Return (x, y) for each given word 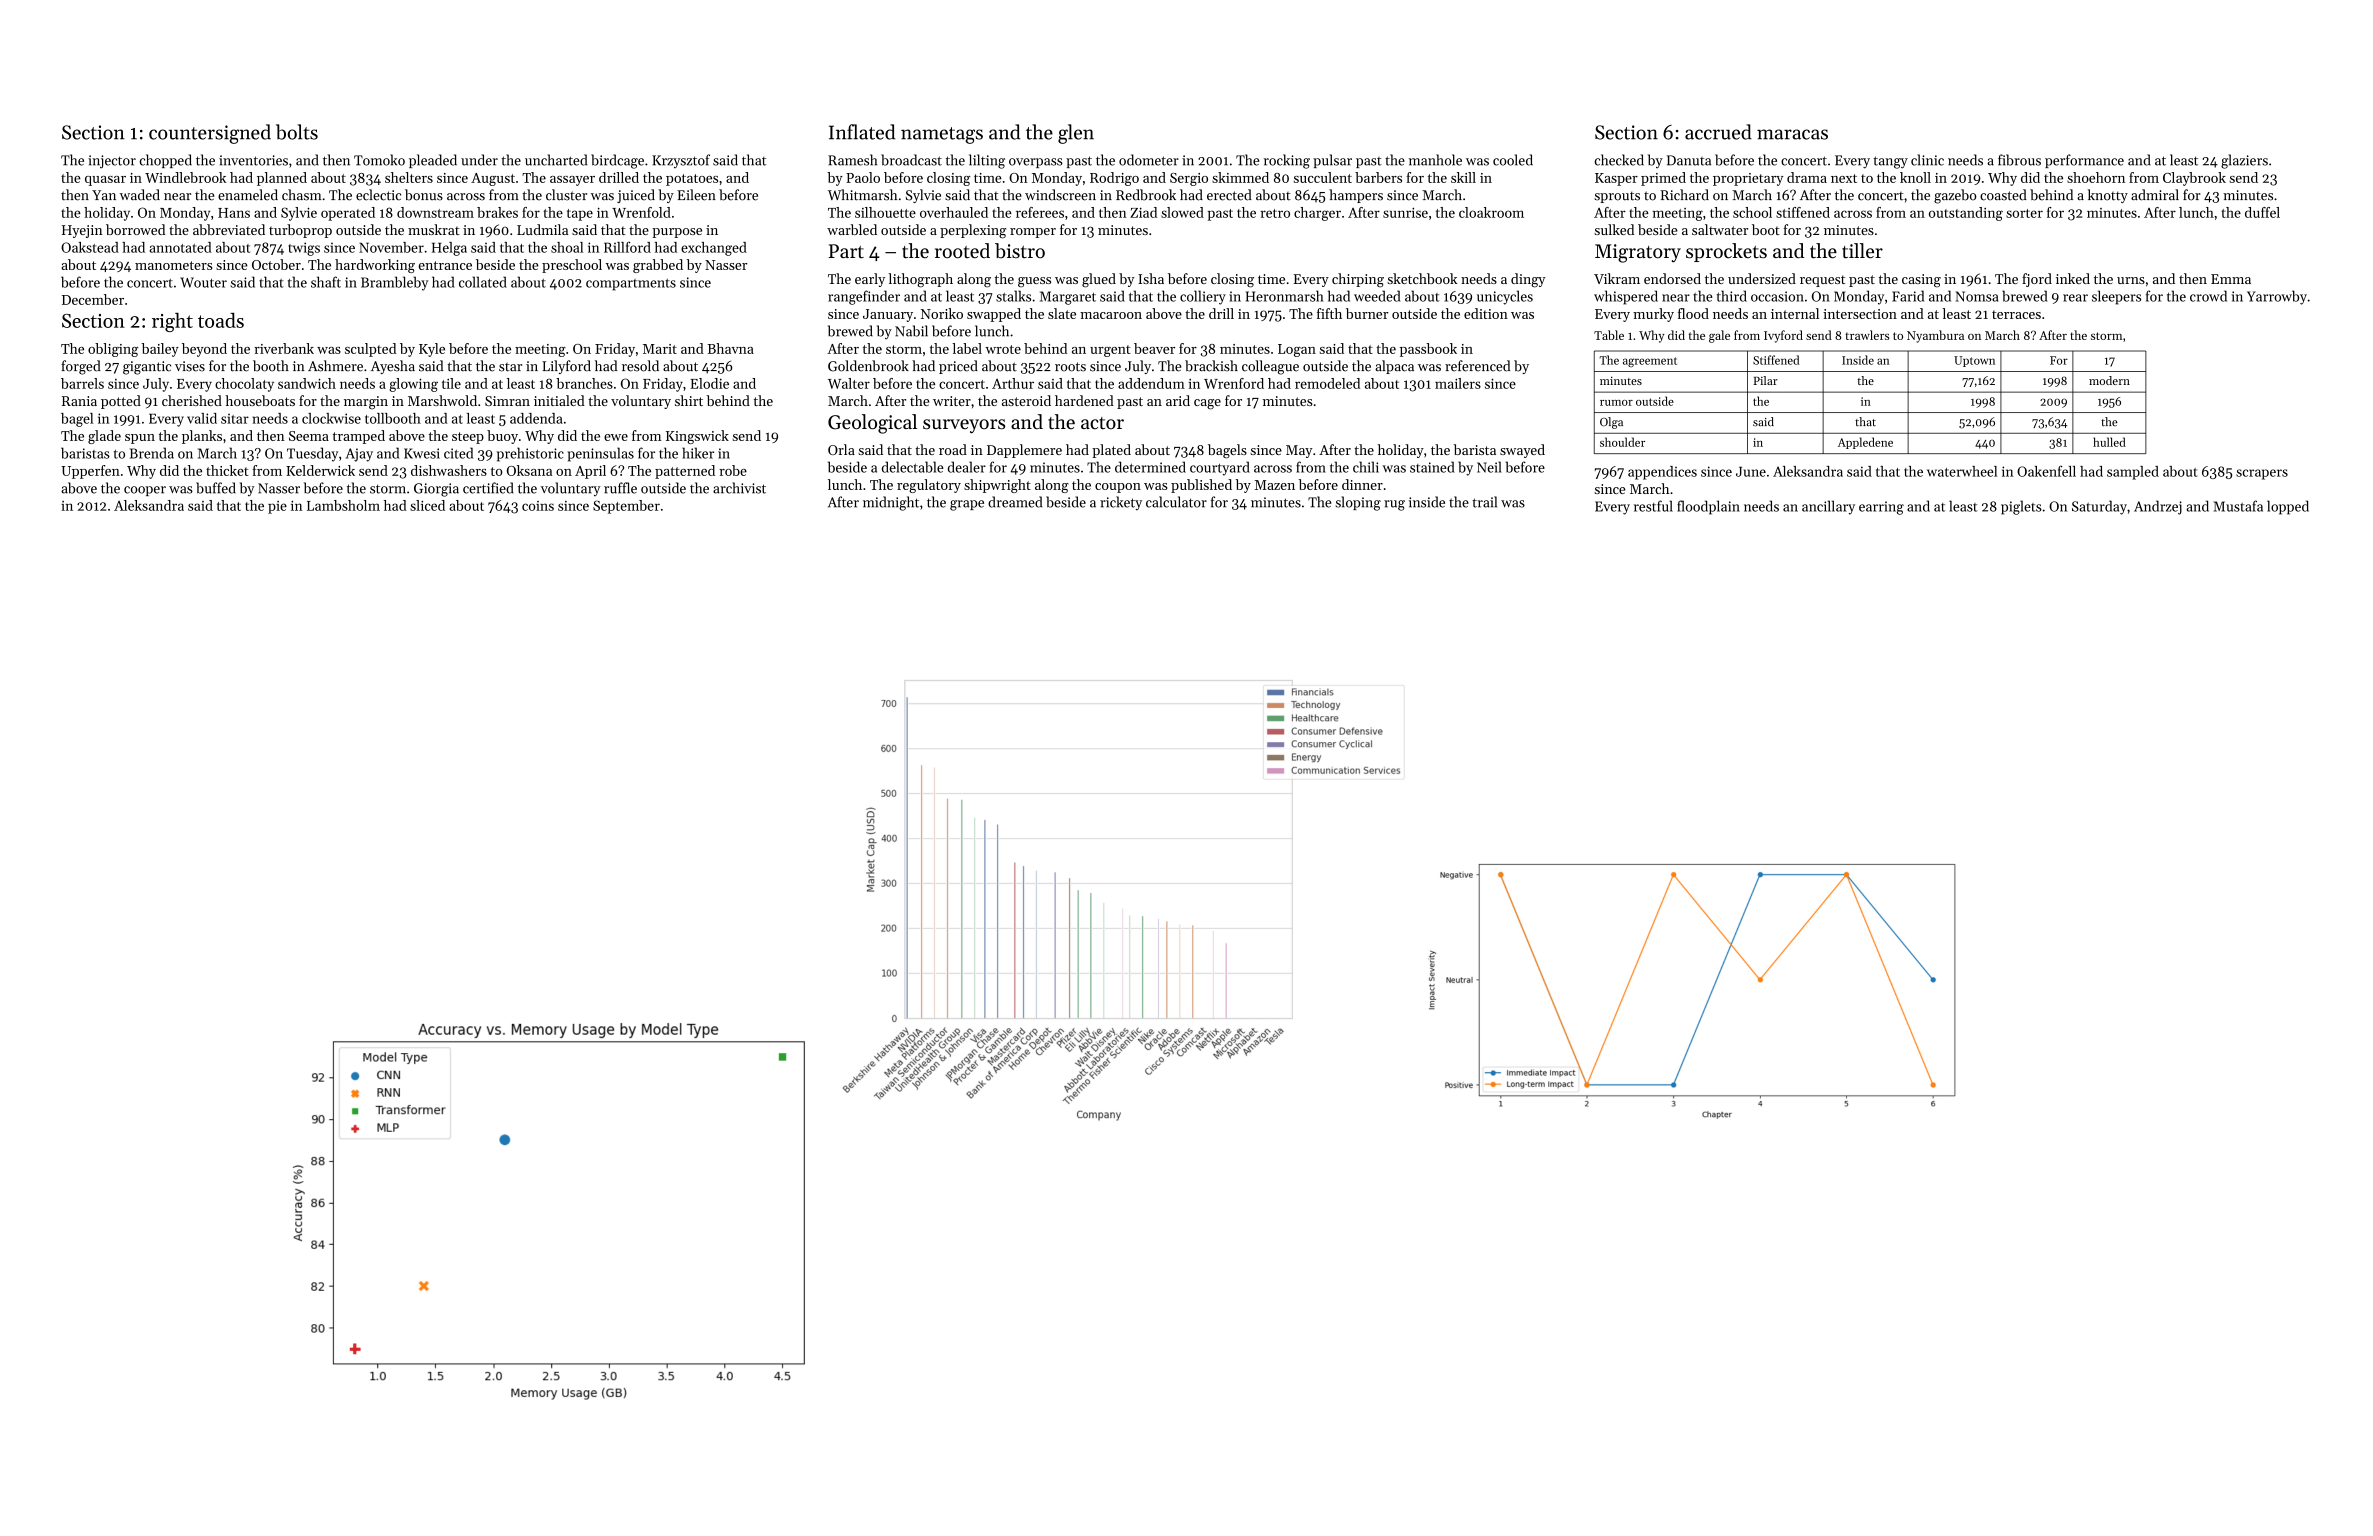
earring (1881, 508)
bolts (297, 132)
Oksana (529, 470)
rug (1394, 505)
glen (1076, 134)
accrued (1718, 132)
